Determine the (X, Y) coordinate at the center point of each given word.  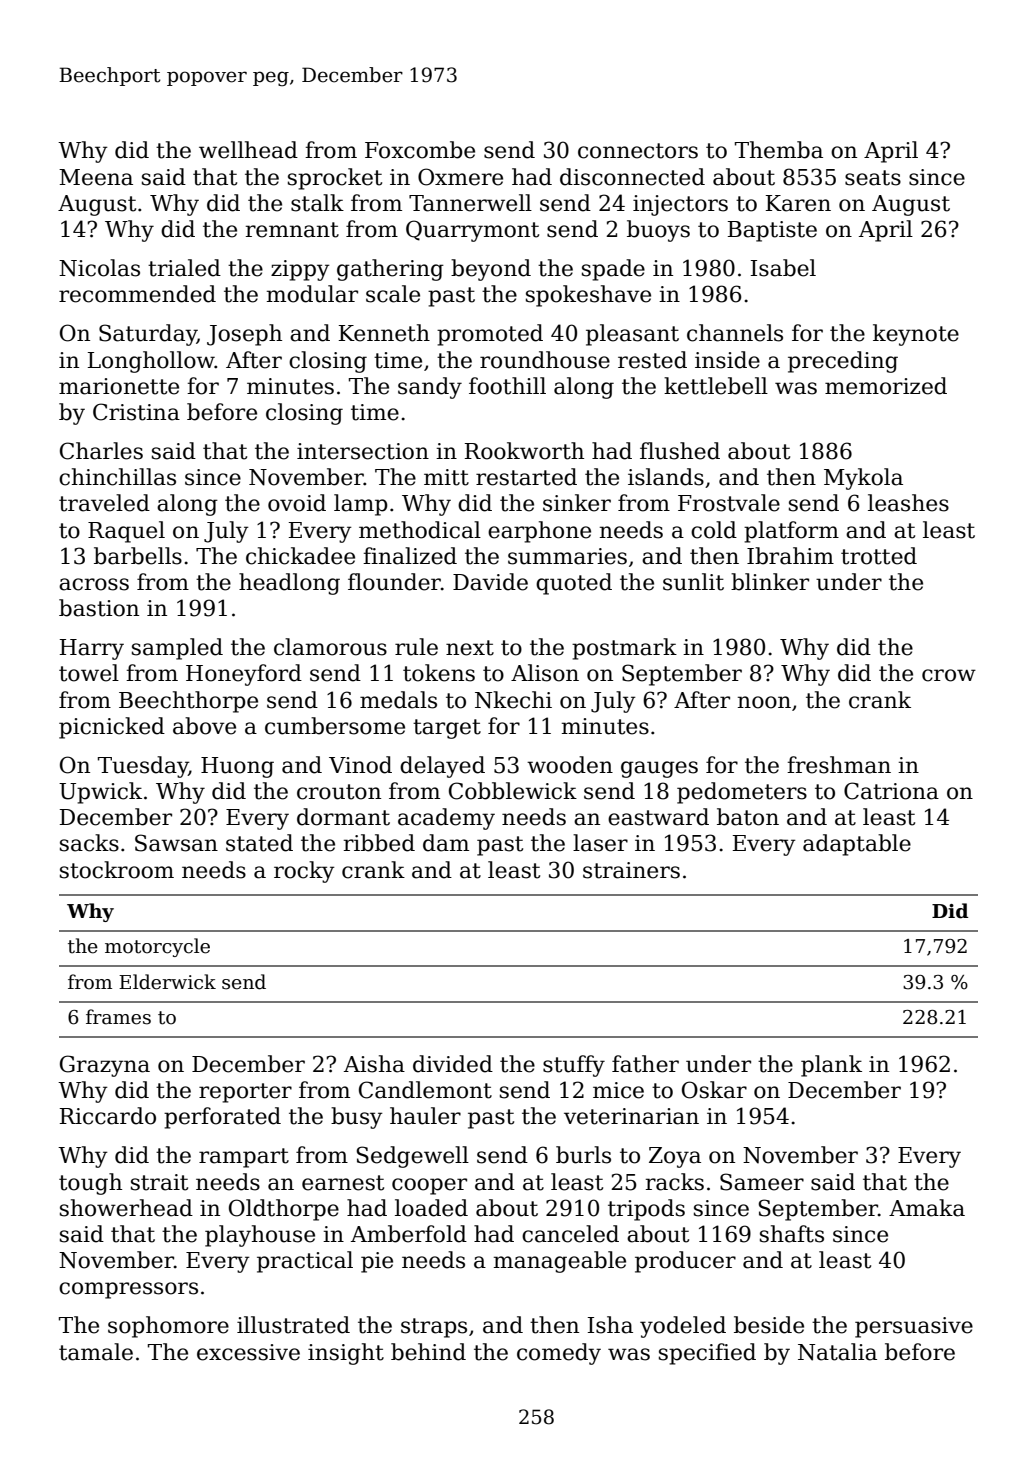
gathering (390, 270)
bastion (99, 608)
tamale (96, 1352)
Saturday (148, 335)
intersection (363, 451)
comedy (559, 1354)
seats (873, 178)
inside (727, 360)
